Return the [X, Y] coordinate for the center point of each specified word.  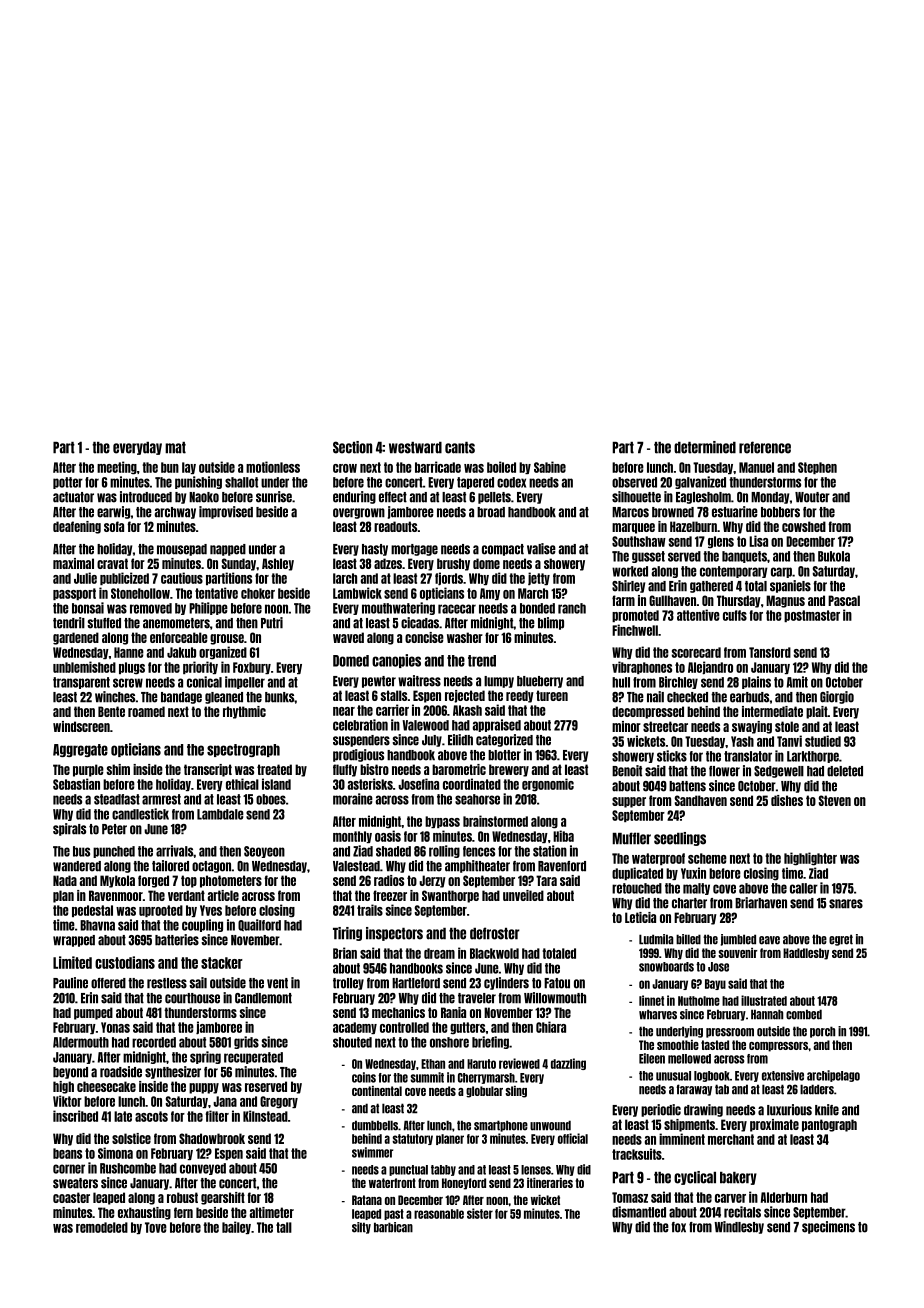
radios [389, 880]
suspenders [361, 741]
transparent [81, 683]
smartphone [501, 1126]
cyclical [695, 1178]
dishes [787, 800]
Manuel [756, 467]
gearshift [223, 1198]
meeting [117, 468]
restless [167, 983]
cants [460, 448]
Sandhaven [701, 800]
